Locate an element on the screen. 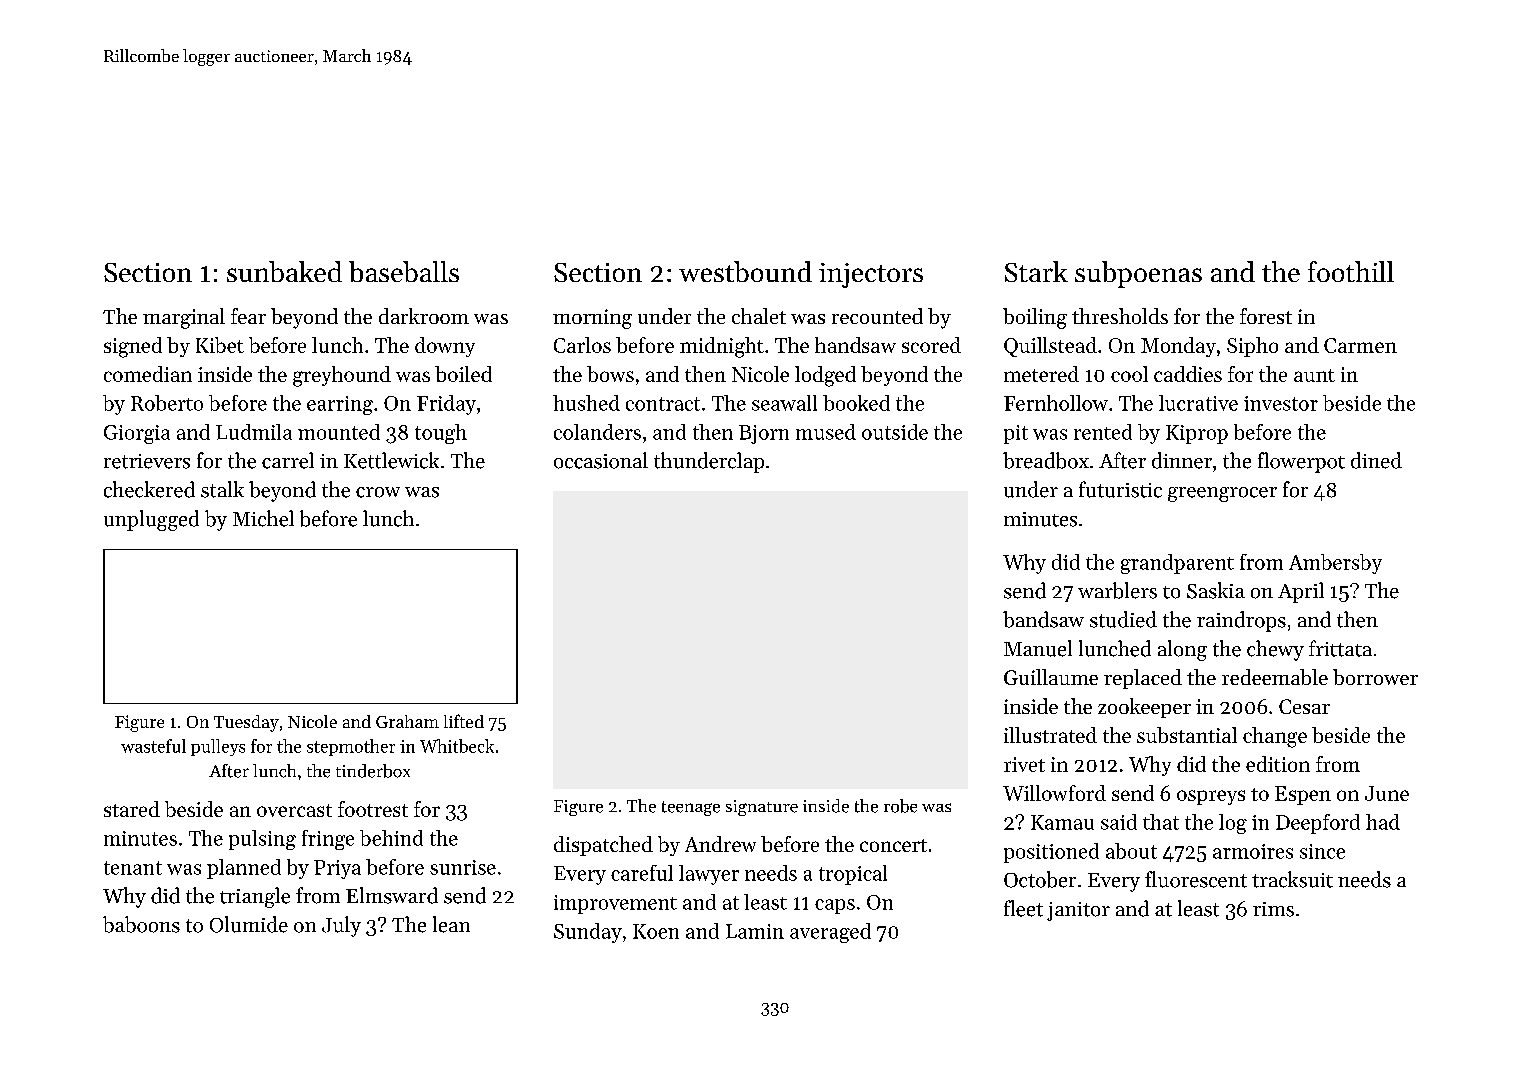 The height and width of the screenshot is (1076, 1521). injectors is located at coordinates (871, 275).
